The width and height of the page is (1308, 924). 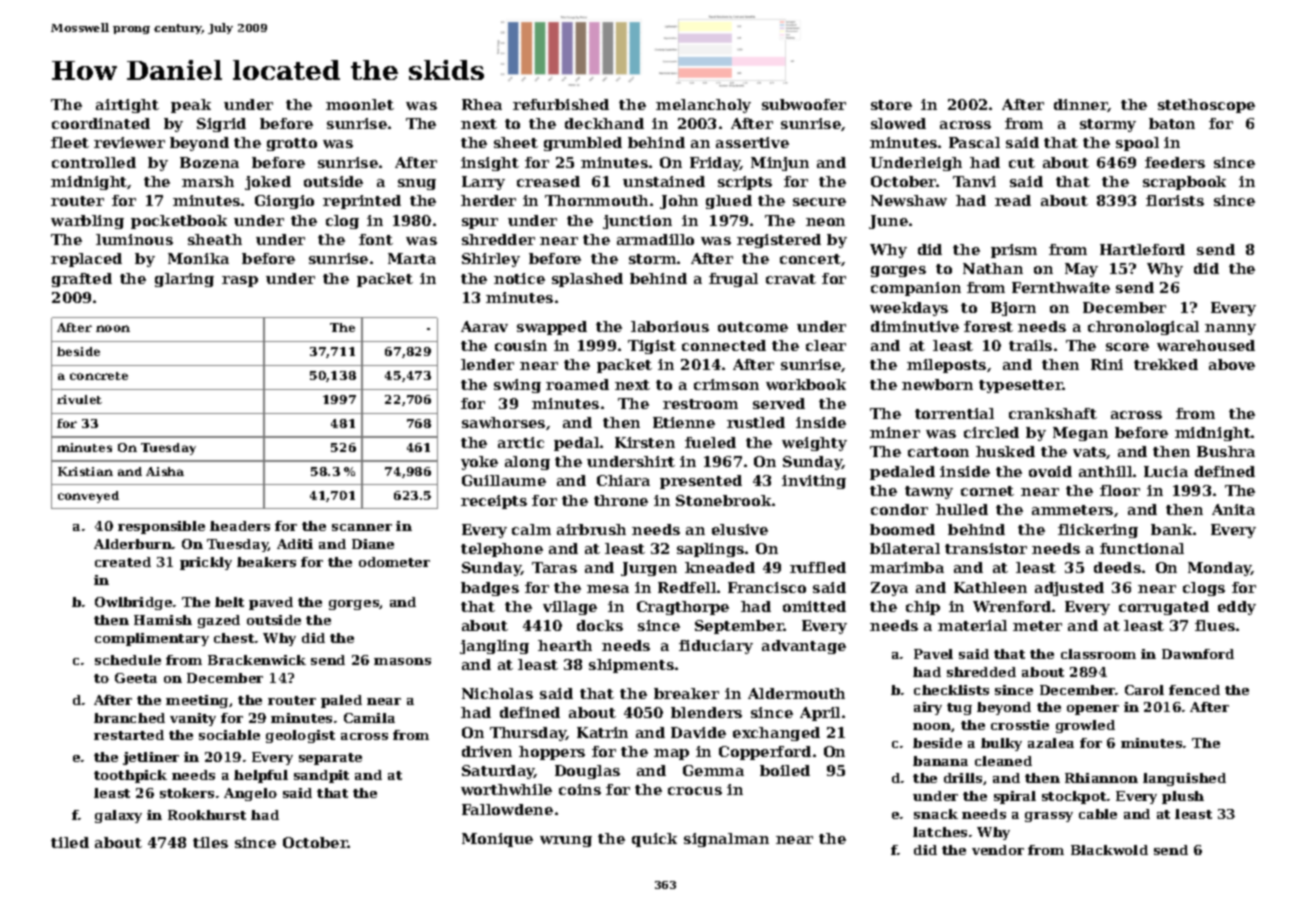 What do you see at coordinates (261, 776) in the page?
I see `helpful` at bounding box center [261, 776].
